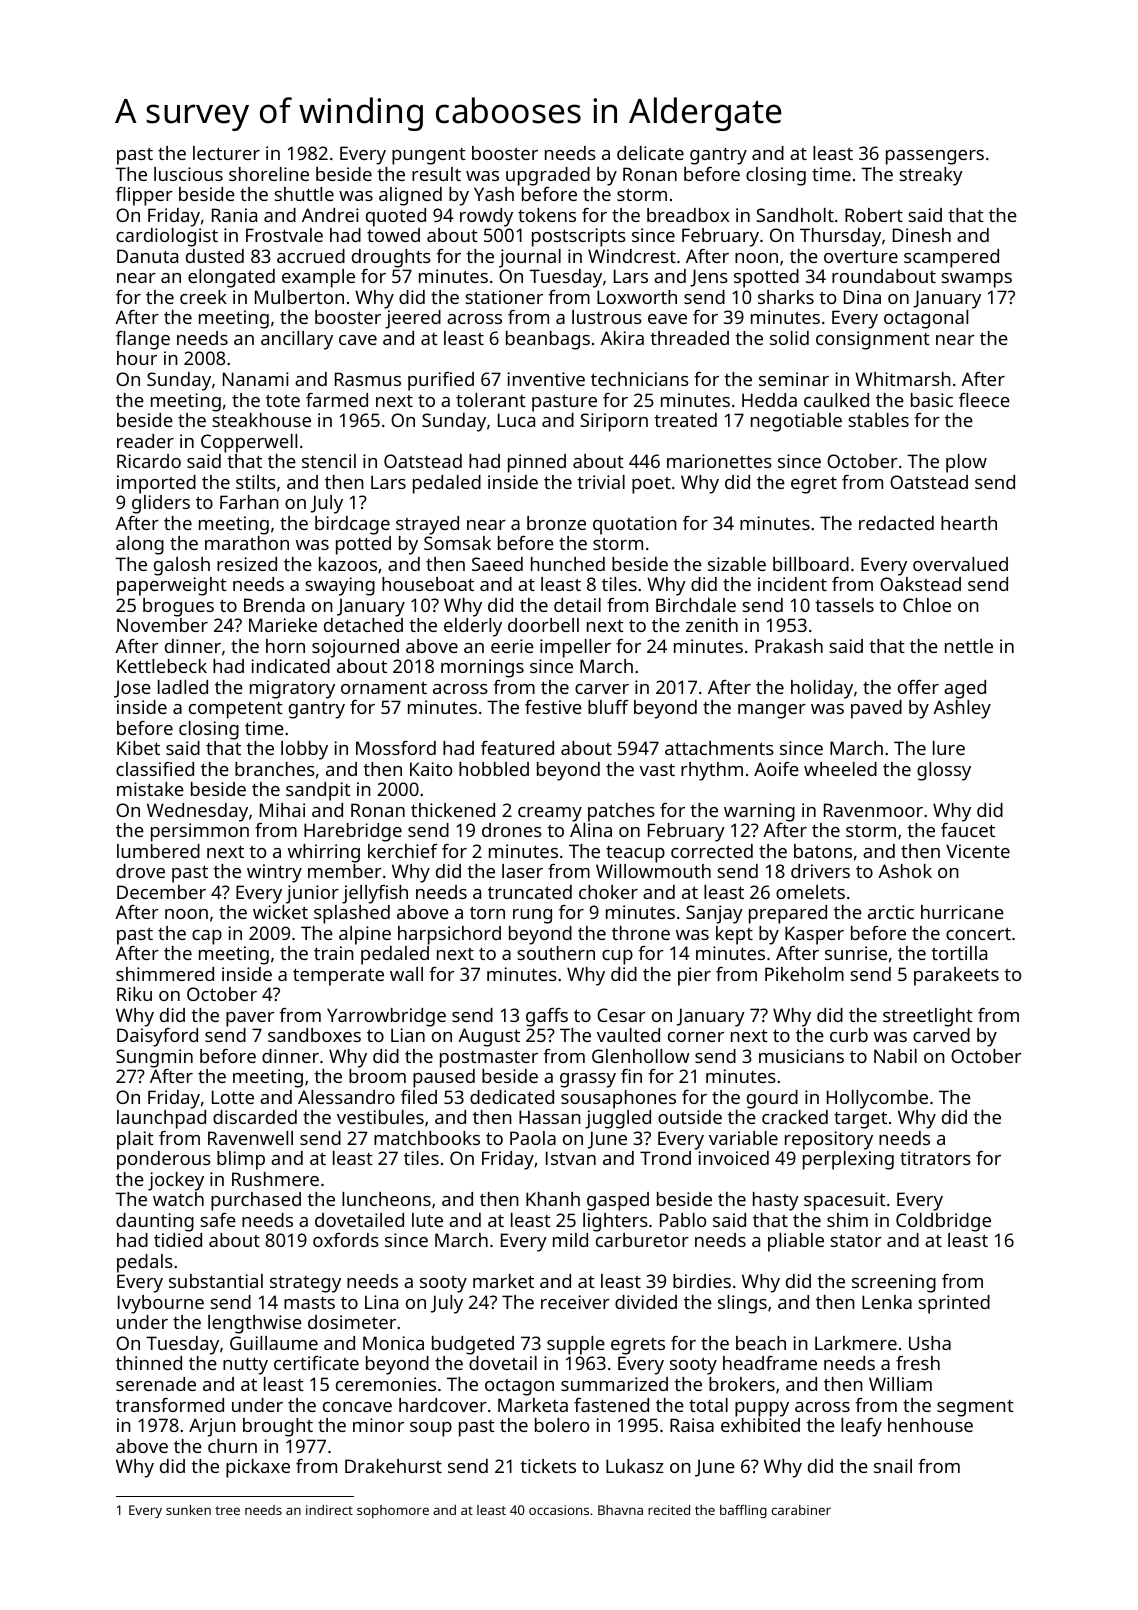 The image size is (1138, 1610). I want to click on Rania, so click(234, 215).
